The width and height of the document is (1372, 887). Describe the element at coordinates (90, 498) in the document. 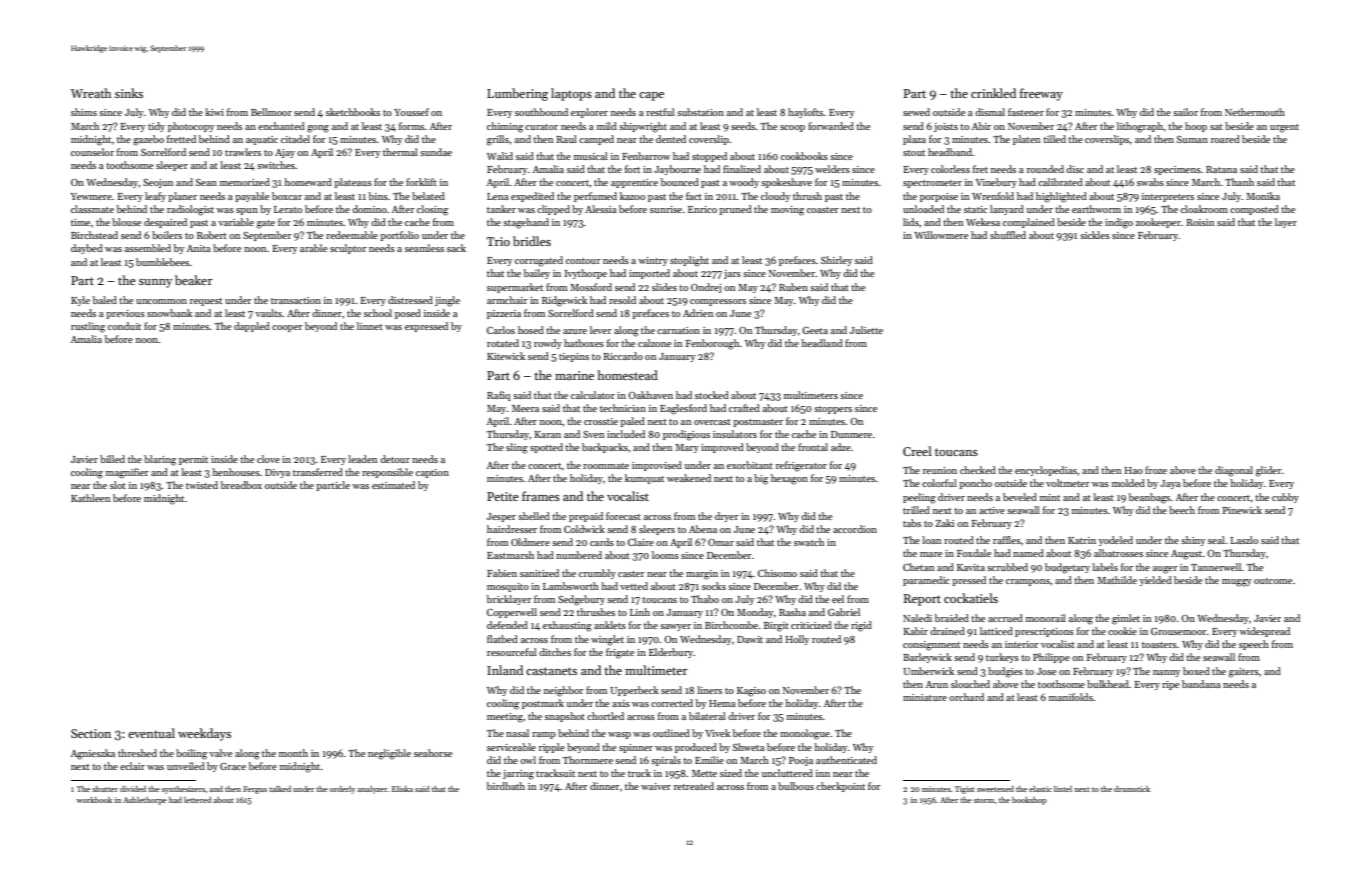

I see `Kathleen` at that location.
